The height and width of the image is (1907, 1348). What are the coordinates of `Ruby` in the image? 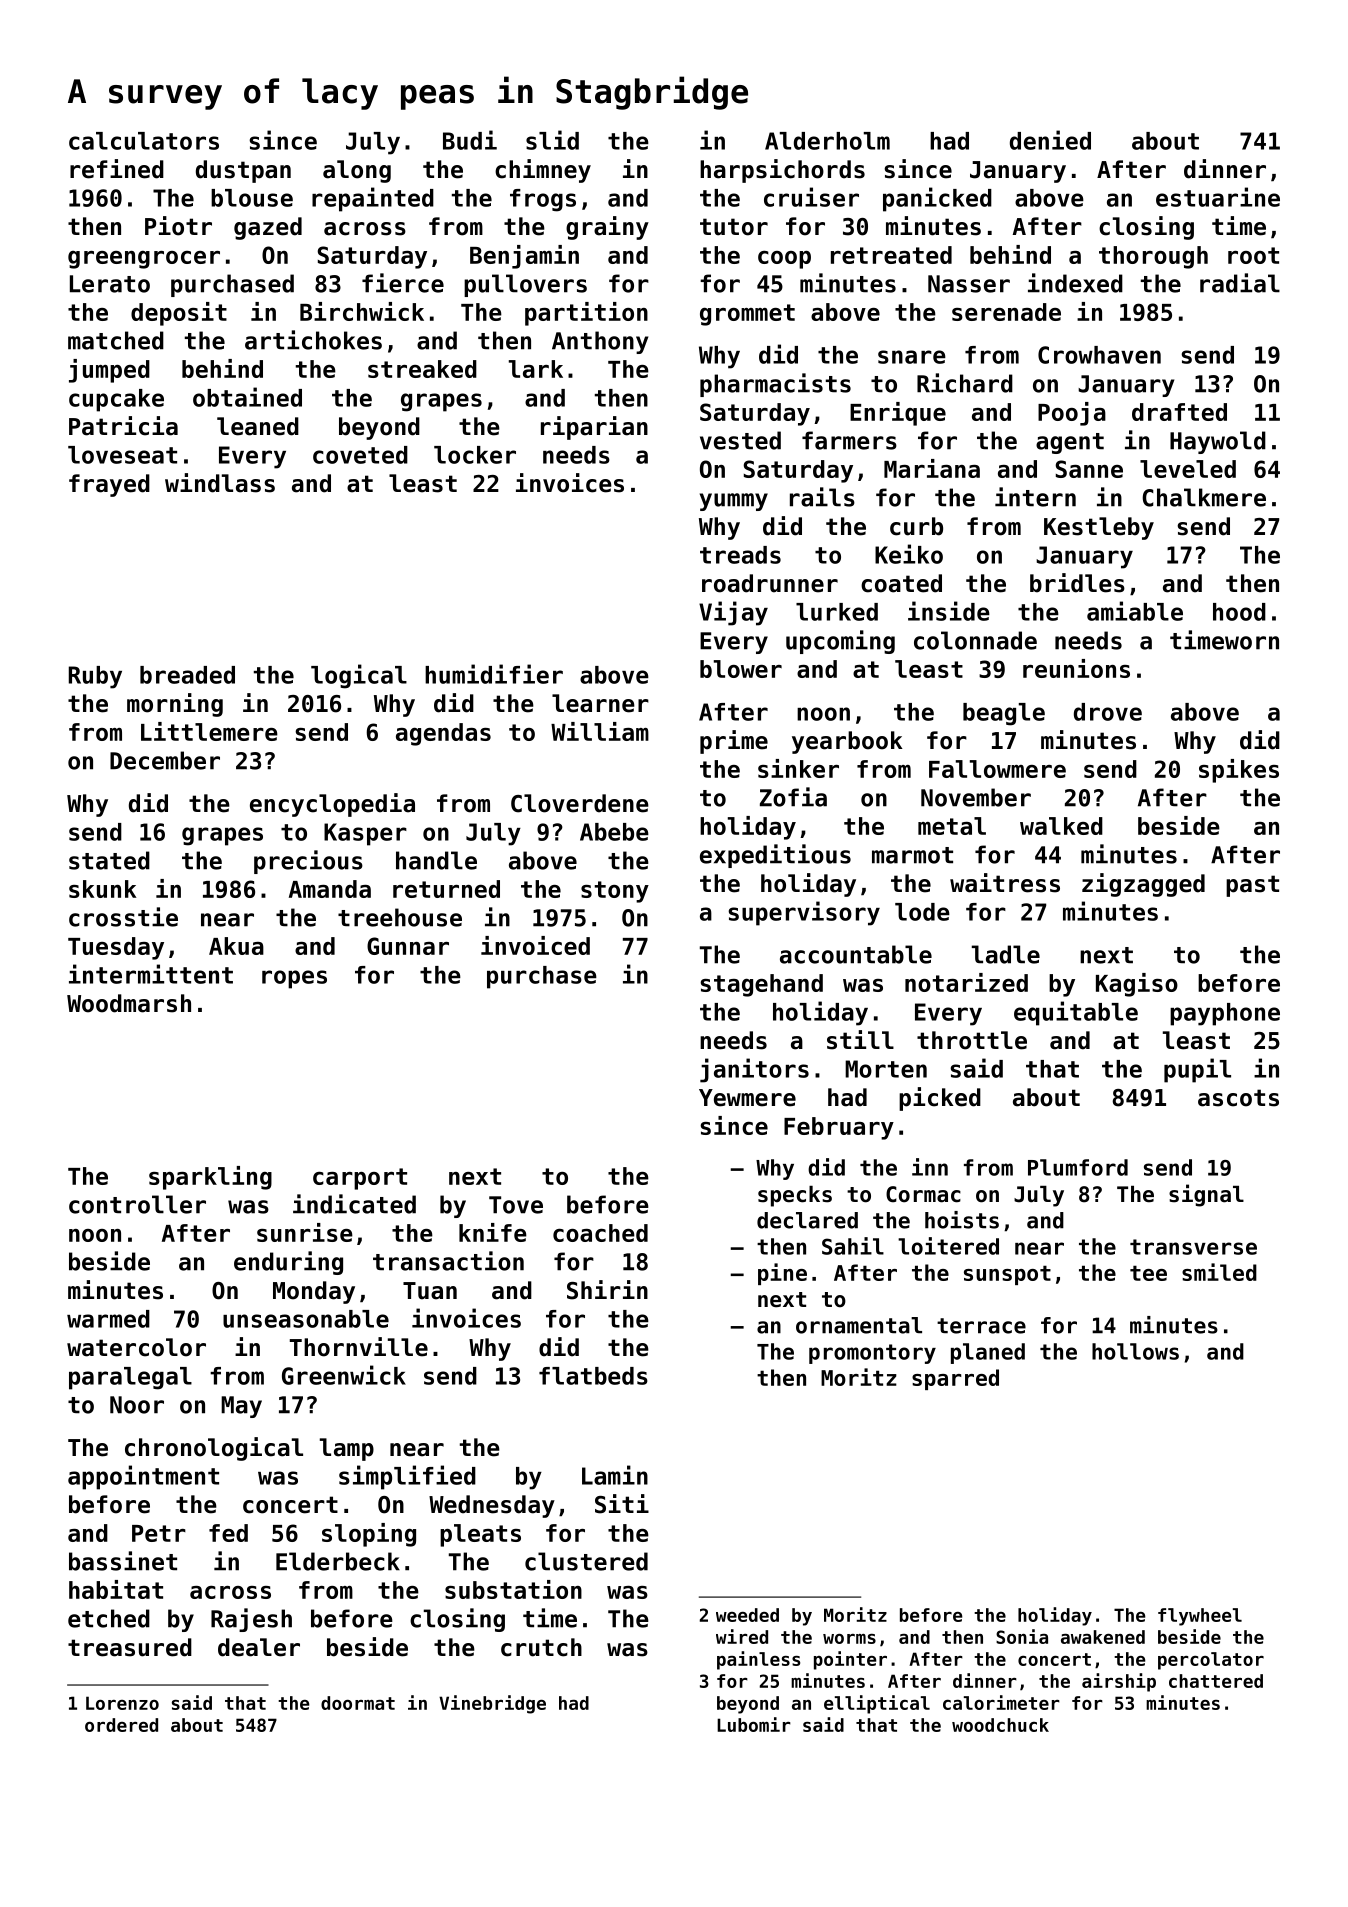 It's located at (95, 677).
